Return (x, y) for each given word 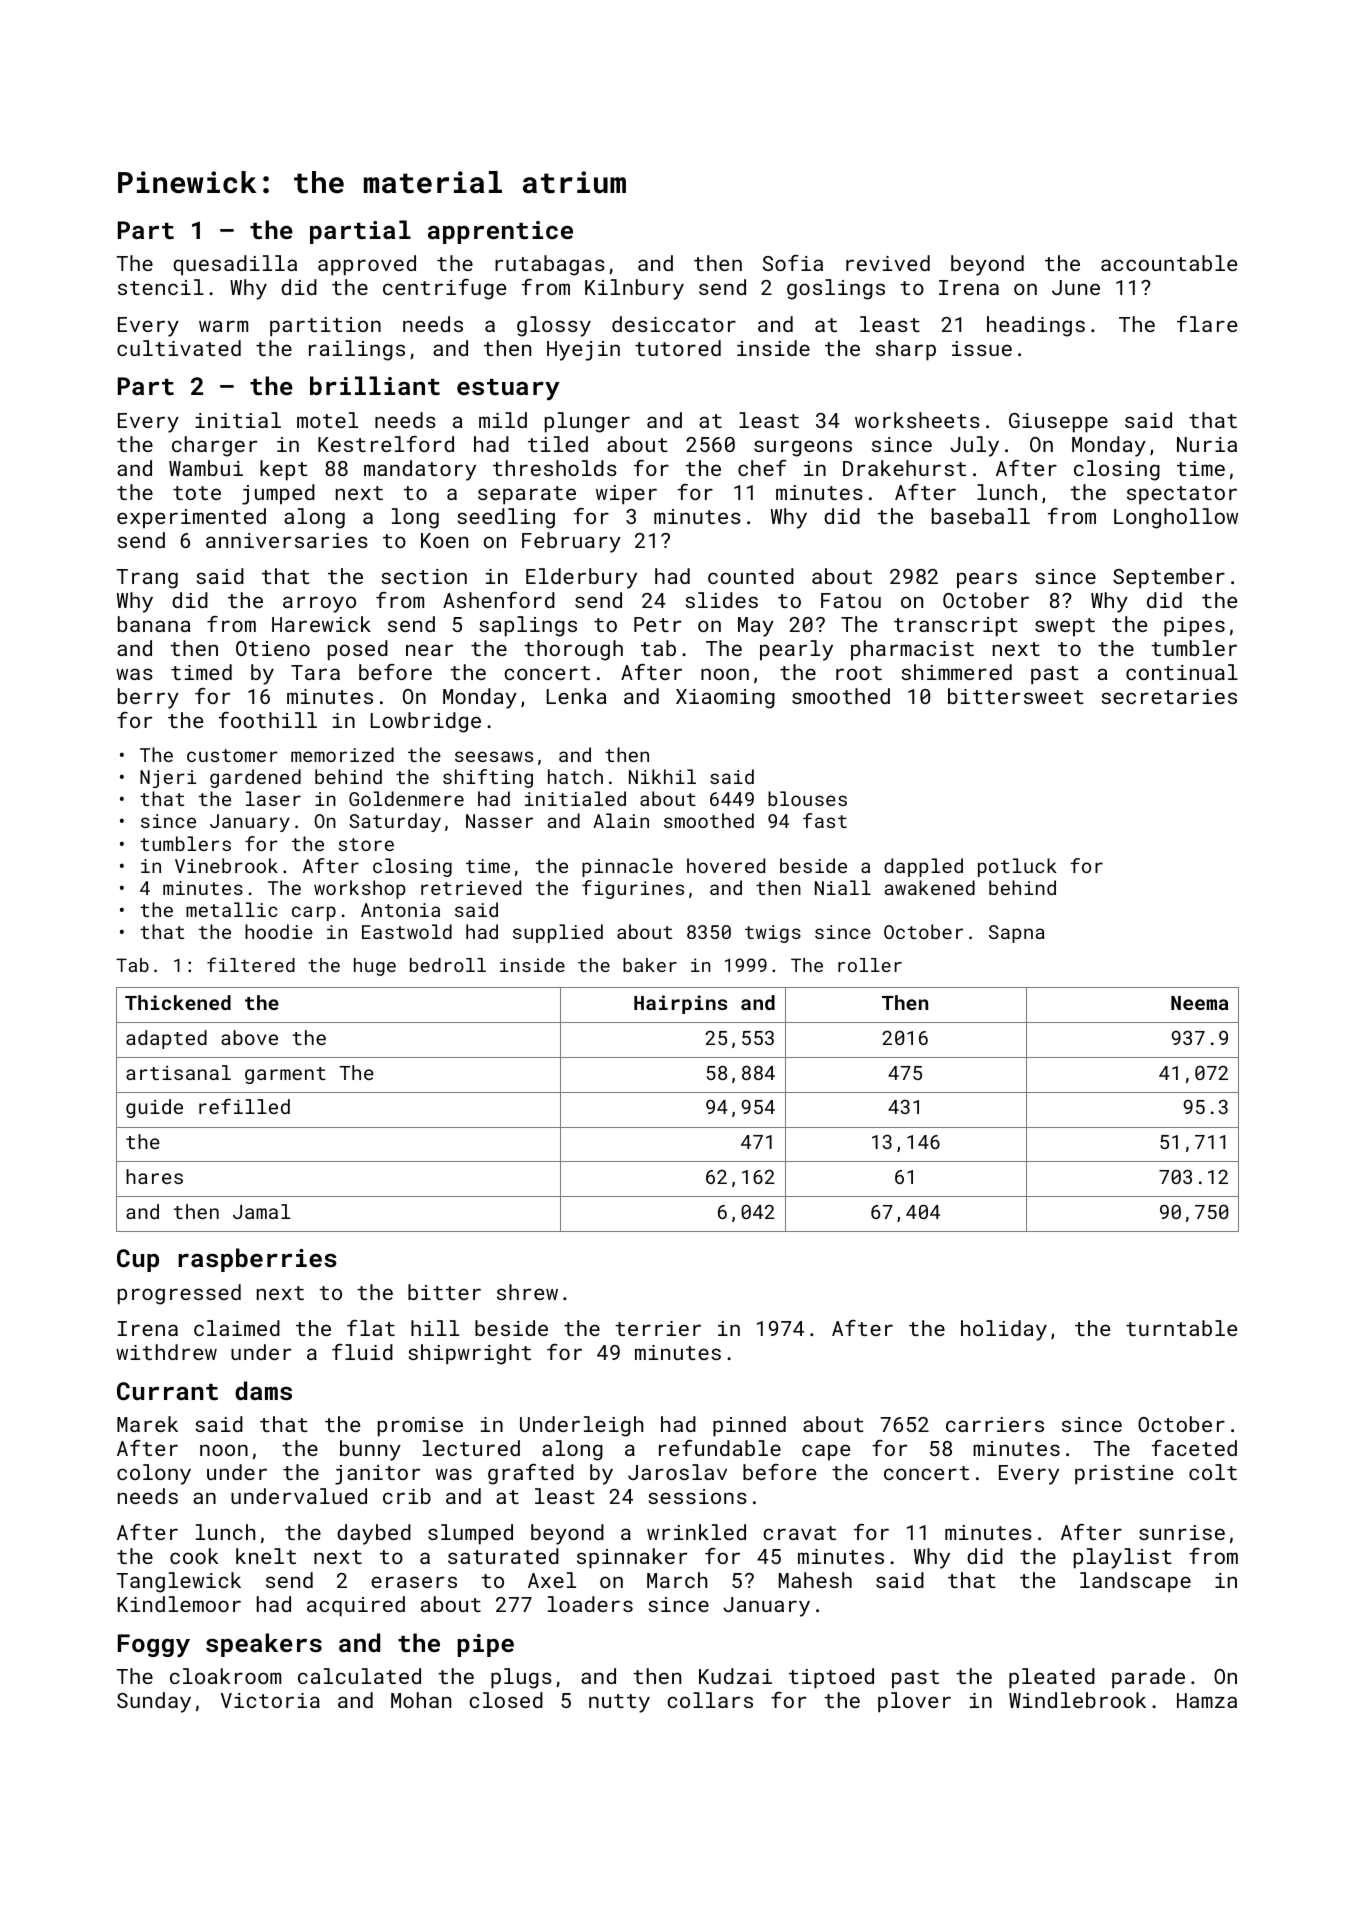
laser (273, 798)
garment (285, 1075)
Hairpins (680, 1004)
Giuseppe (1058, 423)
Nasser (499, 821)
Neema (1200, 1003)
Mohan (421, 1700)
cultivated (179, 348)
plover (914, 1702)
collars (710, 1700)
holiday (1004, 1330)
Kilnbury (634, 289)
